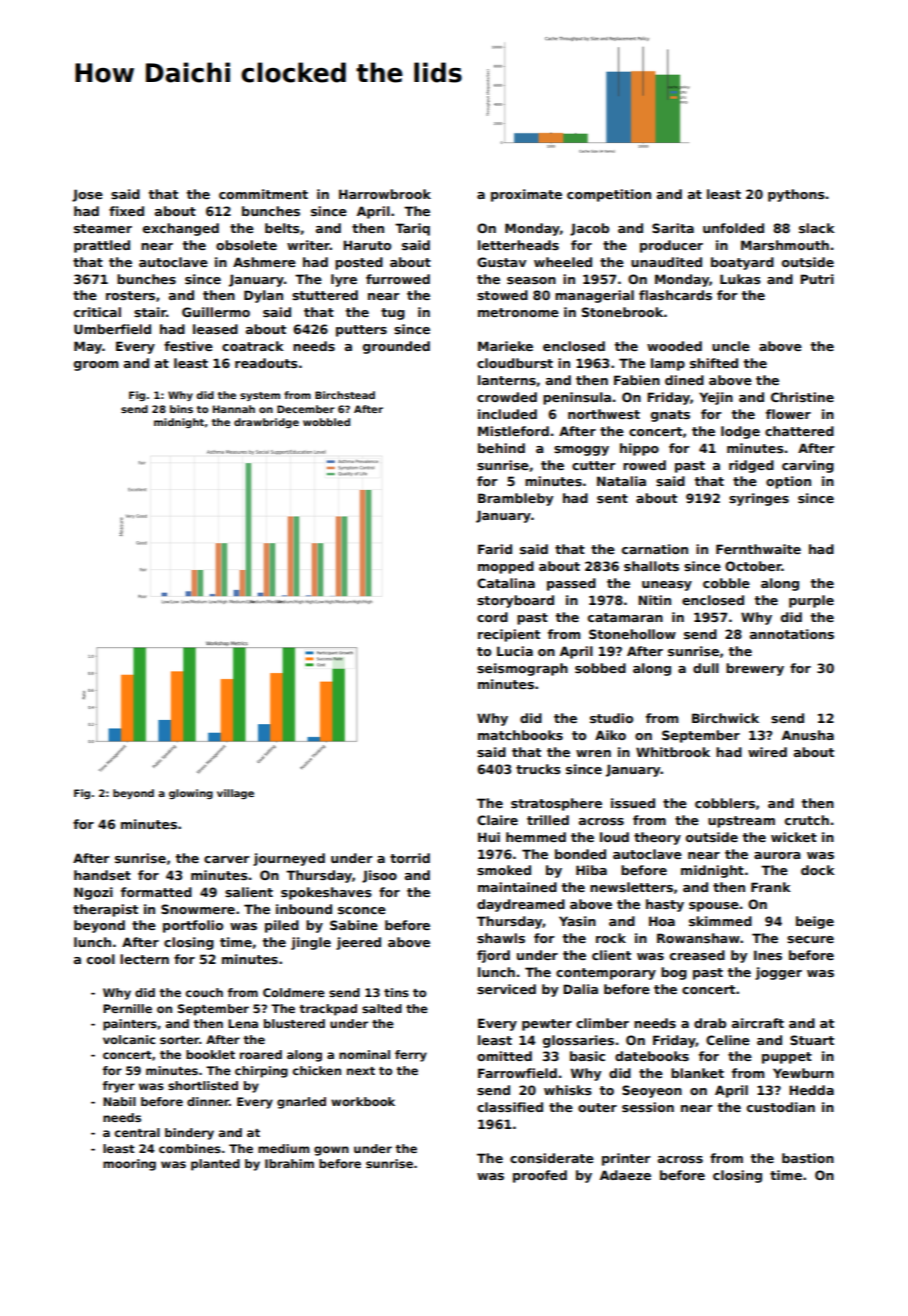 Image resolution: width=908 pixels, height=1316 pixels. Describe the element at coordinates (796, 195) in the document. I see `pythons` at that location.
